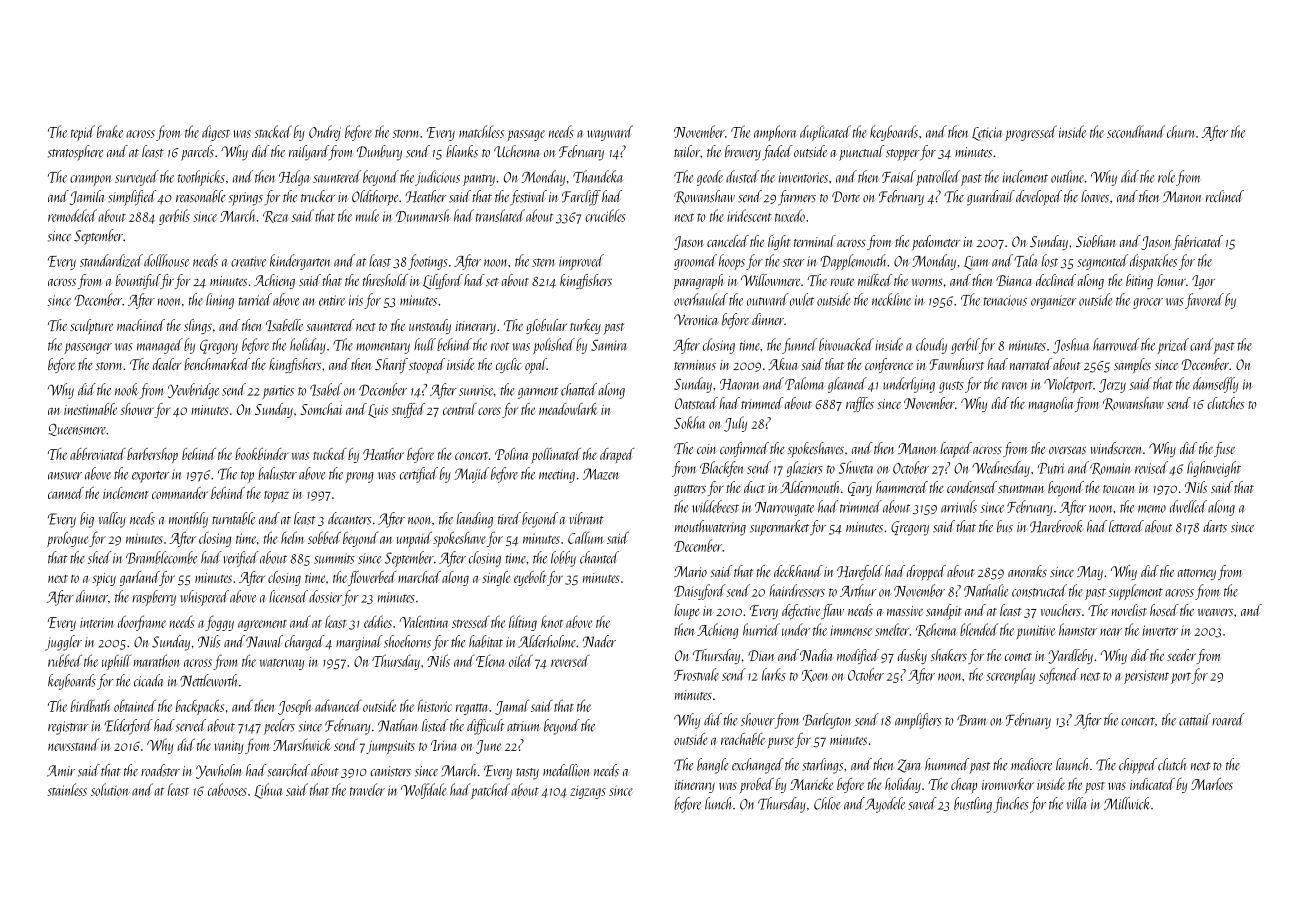  What do you see at coordinates (846, 197) in the document?
I see `Dorte` at bounding box center [846, 197].
